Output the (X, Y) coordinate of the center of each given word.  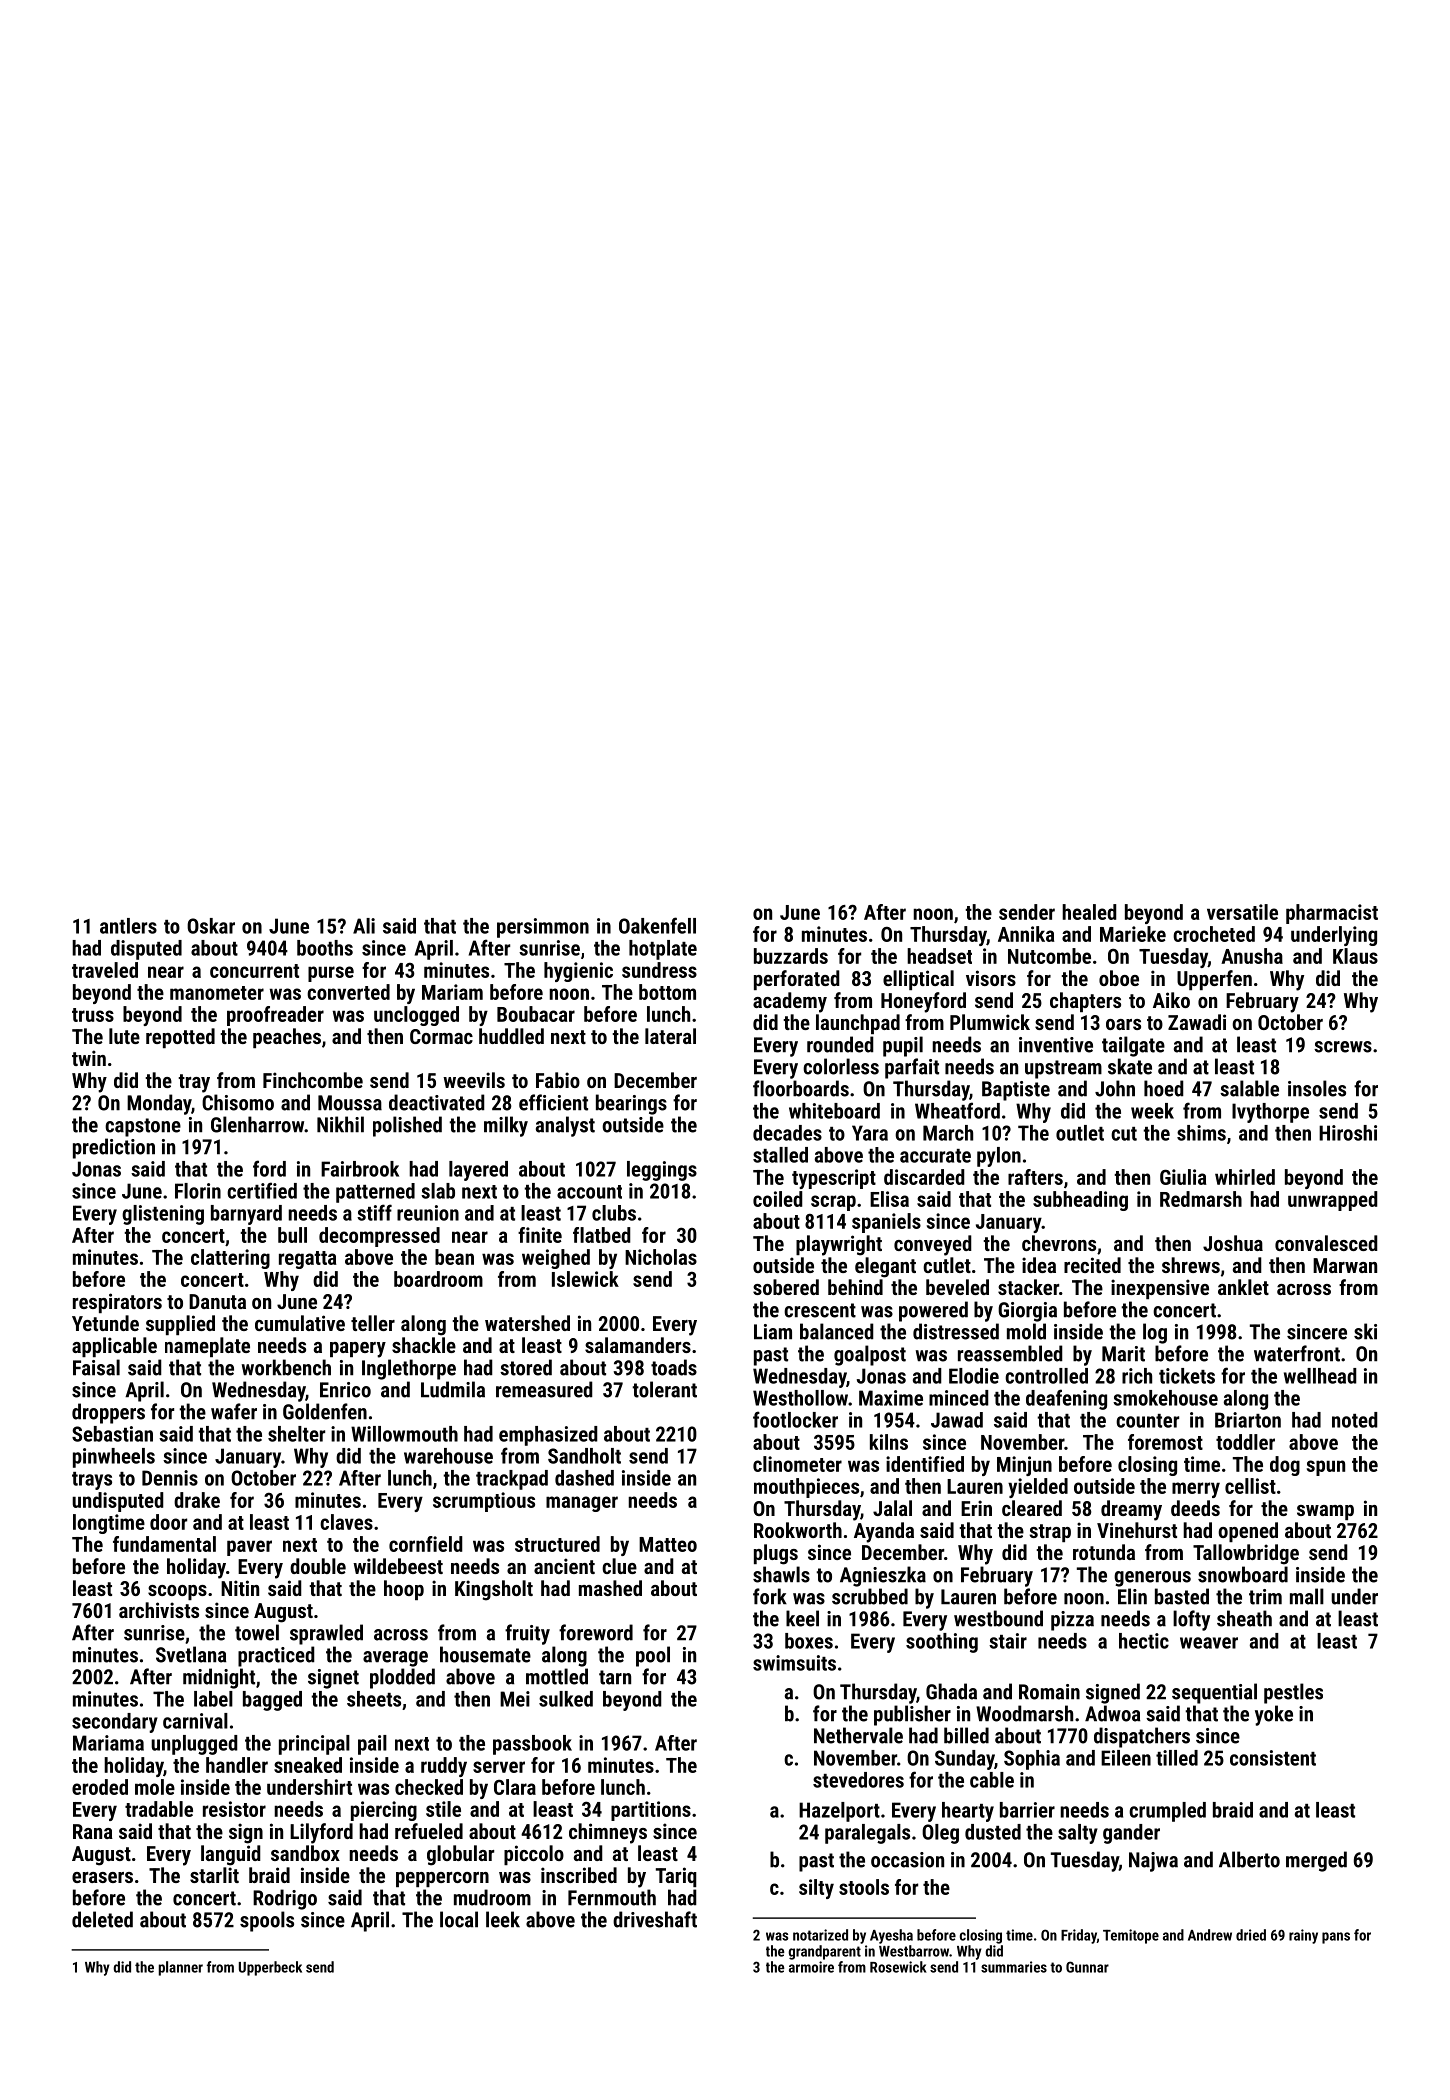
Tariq (676, 1877)
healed (1089, 912)
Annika (1026, 934)
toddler (1245, 1442)
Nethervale (858, 1735)
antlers (128, 926)
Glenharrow (257, 1124)
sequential (1214, 1693)
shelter (296, 1434)
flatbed (602, 1235)
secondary (115, 1723)
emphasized (548, 1436)
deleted (102, 1919)
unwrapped (1333, 1201)
